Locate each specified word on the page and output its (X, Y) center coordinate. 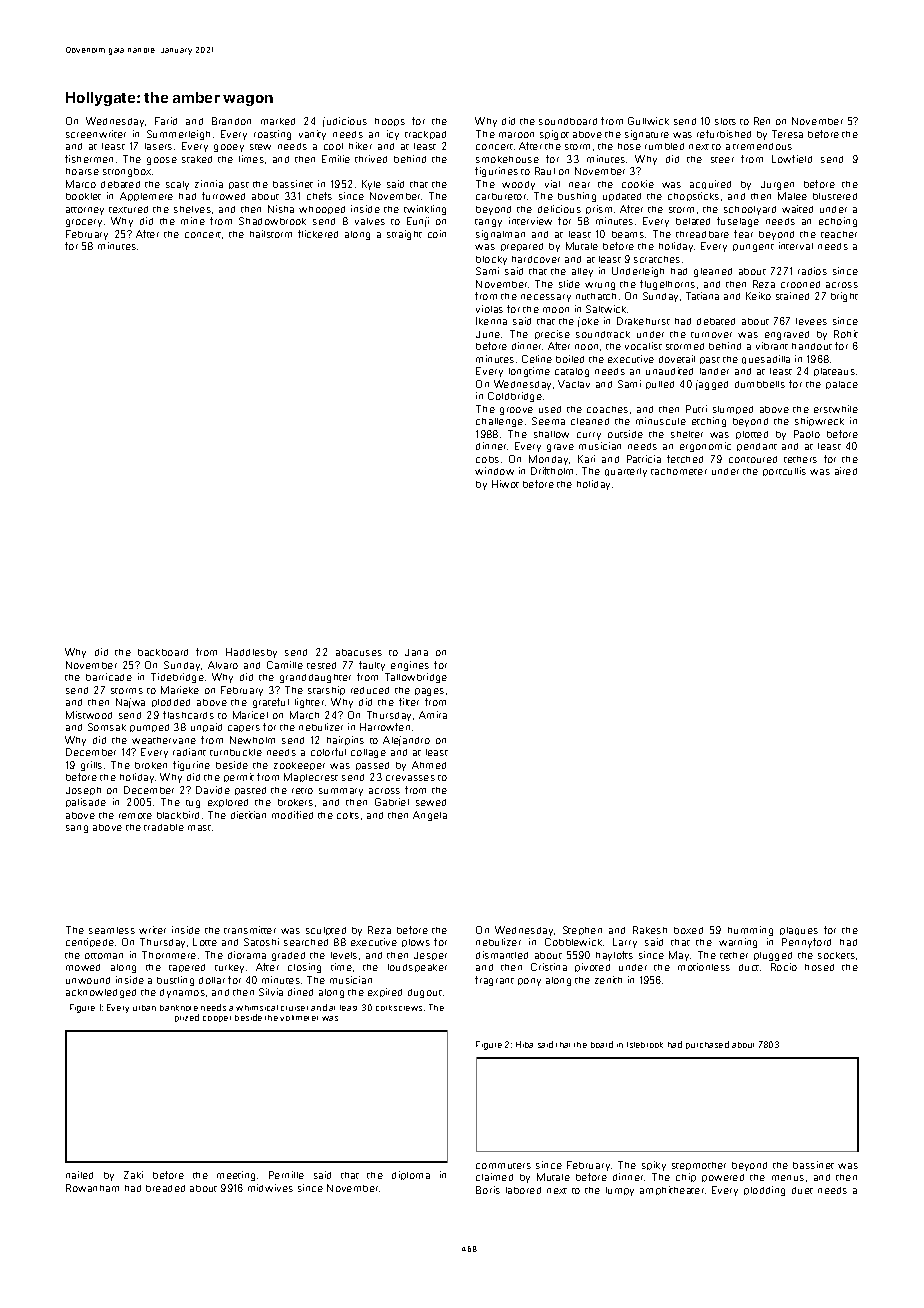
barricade (109, 677)
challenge (499, 422)
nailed (79, 1175)
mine (193, 221)
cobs (487, 459)
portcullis (784, 471)
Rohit (846, 334)
